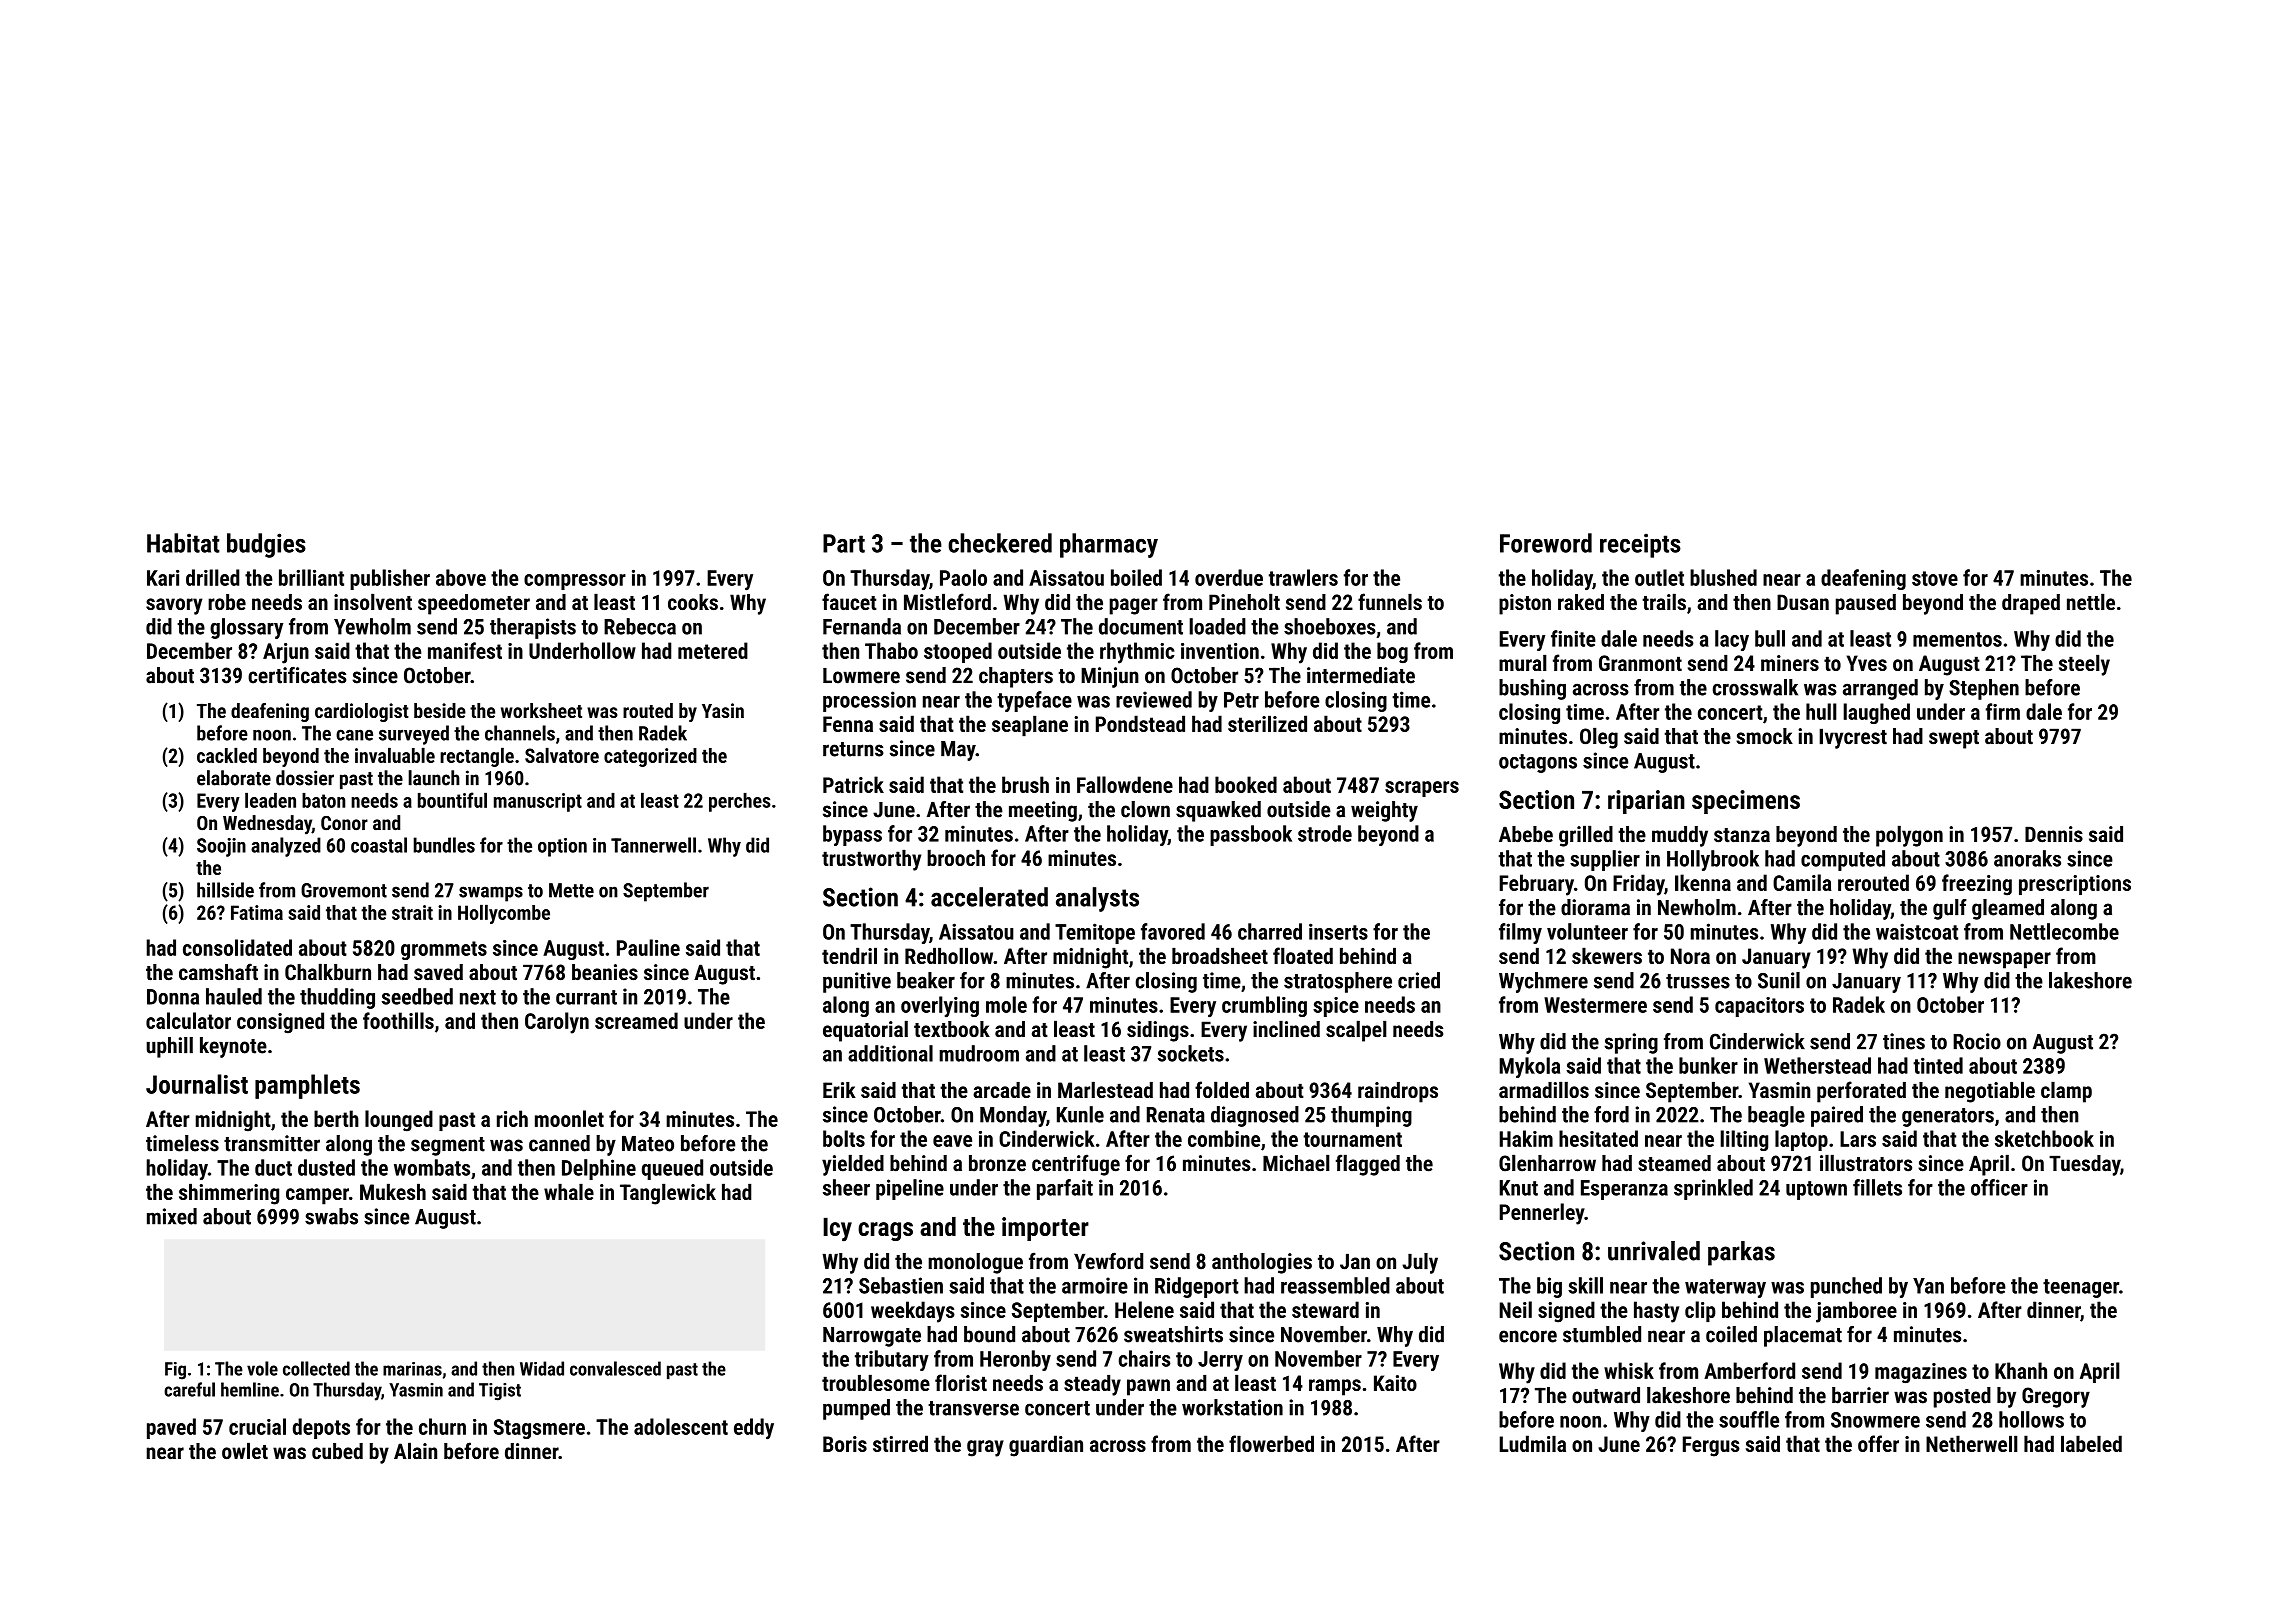 Image resolution: width=2282 pixels, height=1614 pixels. What do you see at coordinates (940, 1006) in the screenshot?
I see `overlying` at bounding box center [940, 1006].
